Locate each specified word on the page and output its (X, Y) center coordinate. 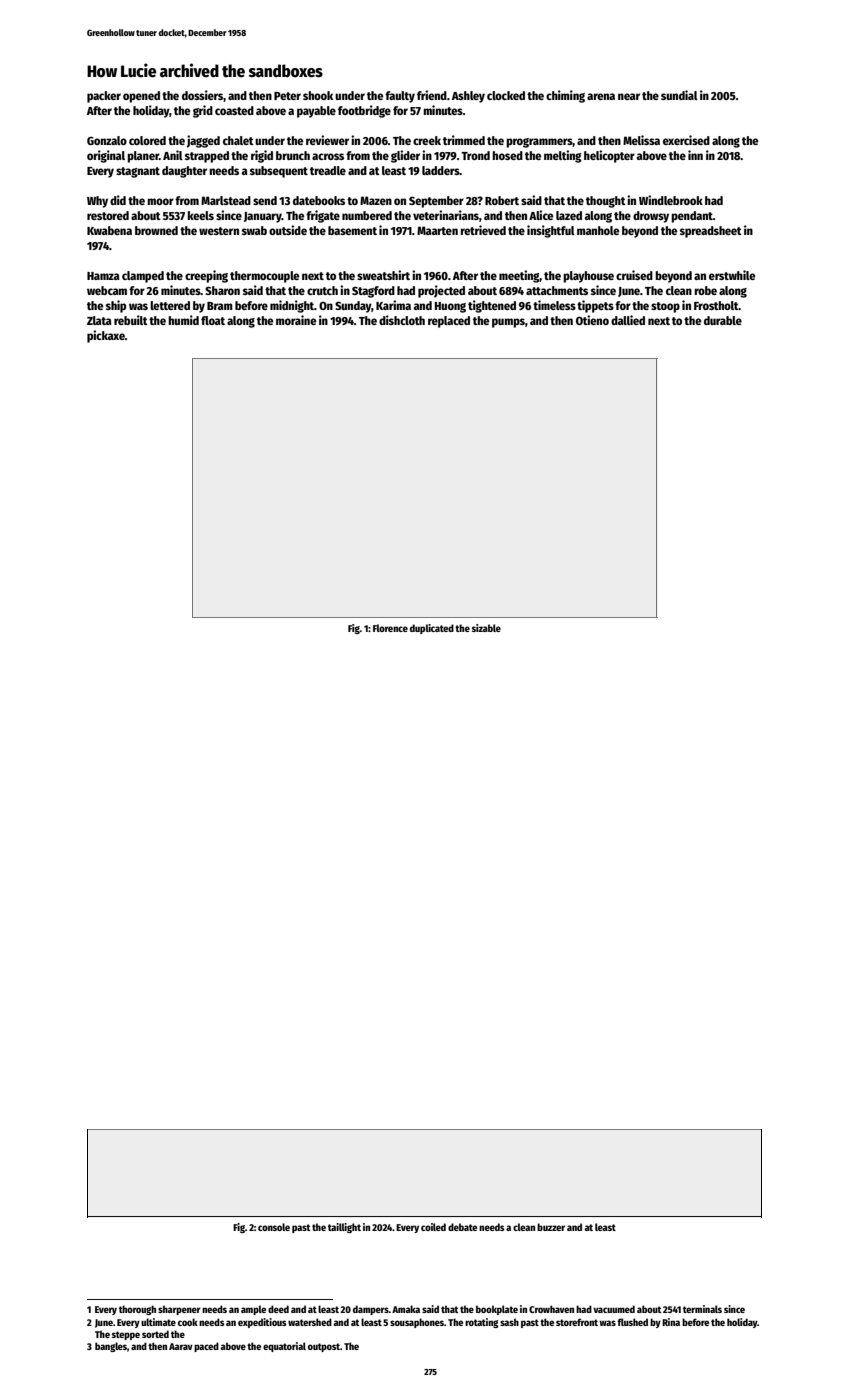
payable (316, 112)
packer (104, 97)
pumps (508, 323)
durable (723, 320)
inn (695, 155)
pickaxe (106, 336)
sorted (155, 1334)
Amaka (406, 1309)
